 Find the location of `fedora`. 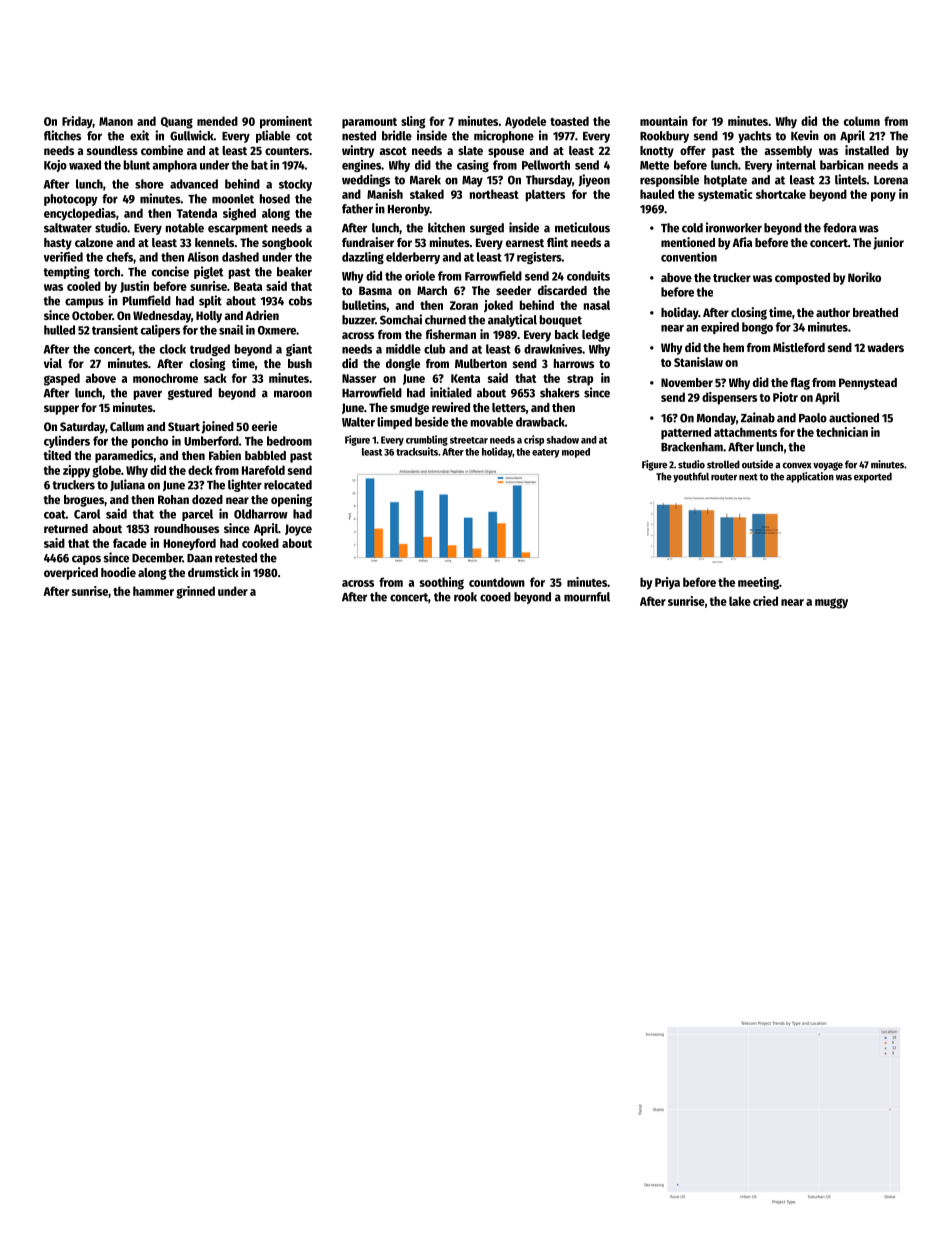

fedora is located at coordinates (840, 228).
